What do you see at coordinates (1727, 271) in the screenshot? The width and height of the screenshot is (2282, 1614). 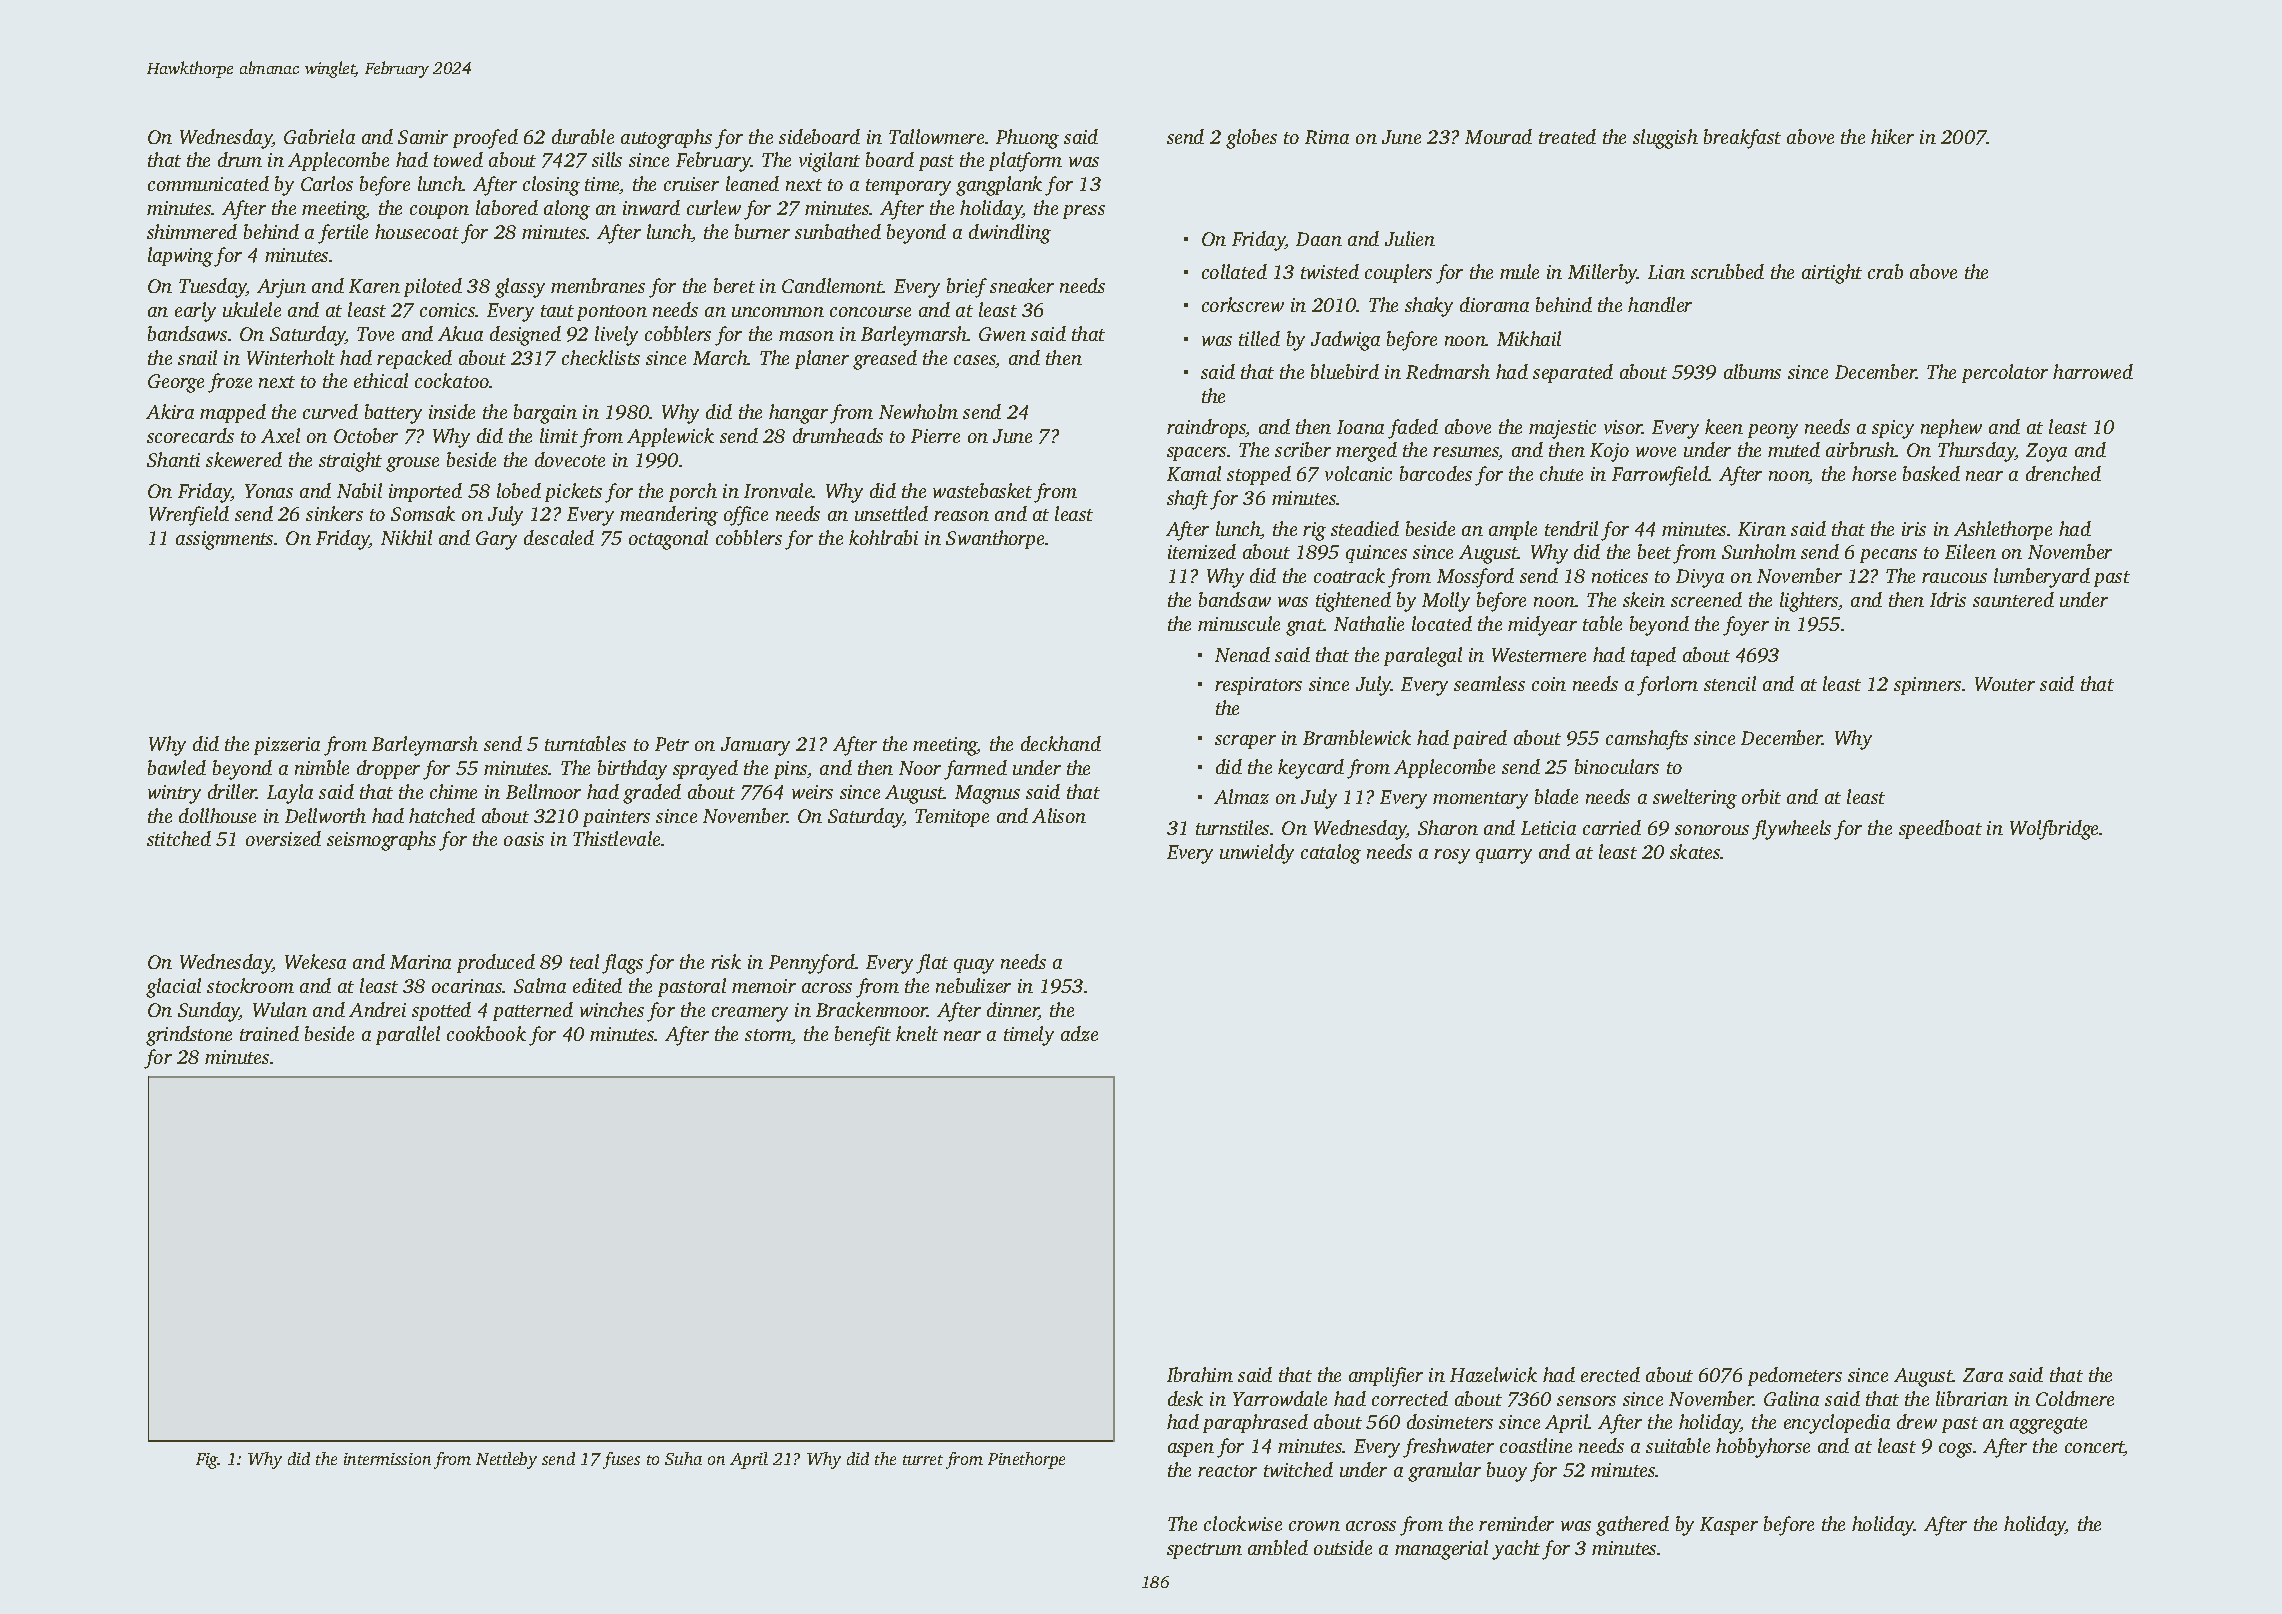 I see `scrubbed` at bounding box center [1727, 271].
